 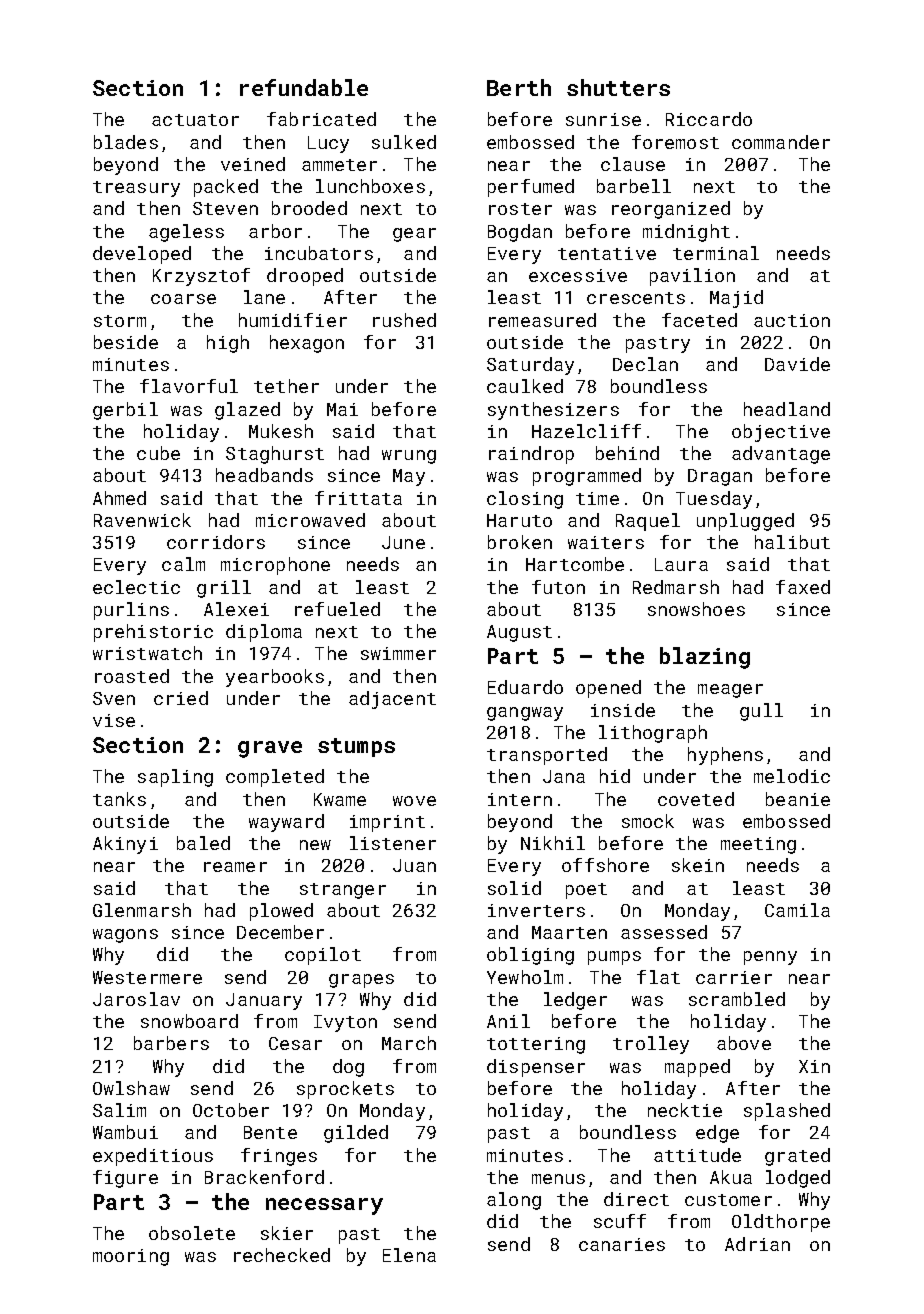 I want to click on actuator, so click(x=195, y=120).
